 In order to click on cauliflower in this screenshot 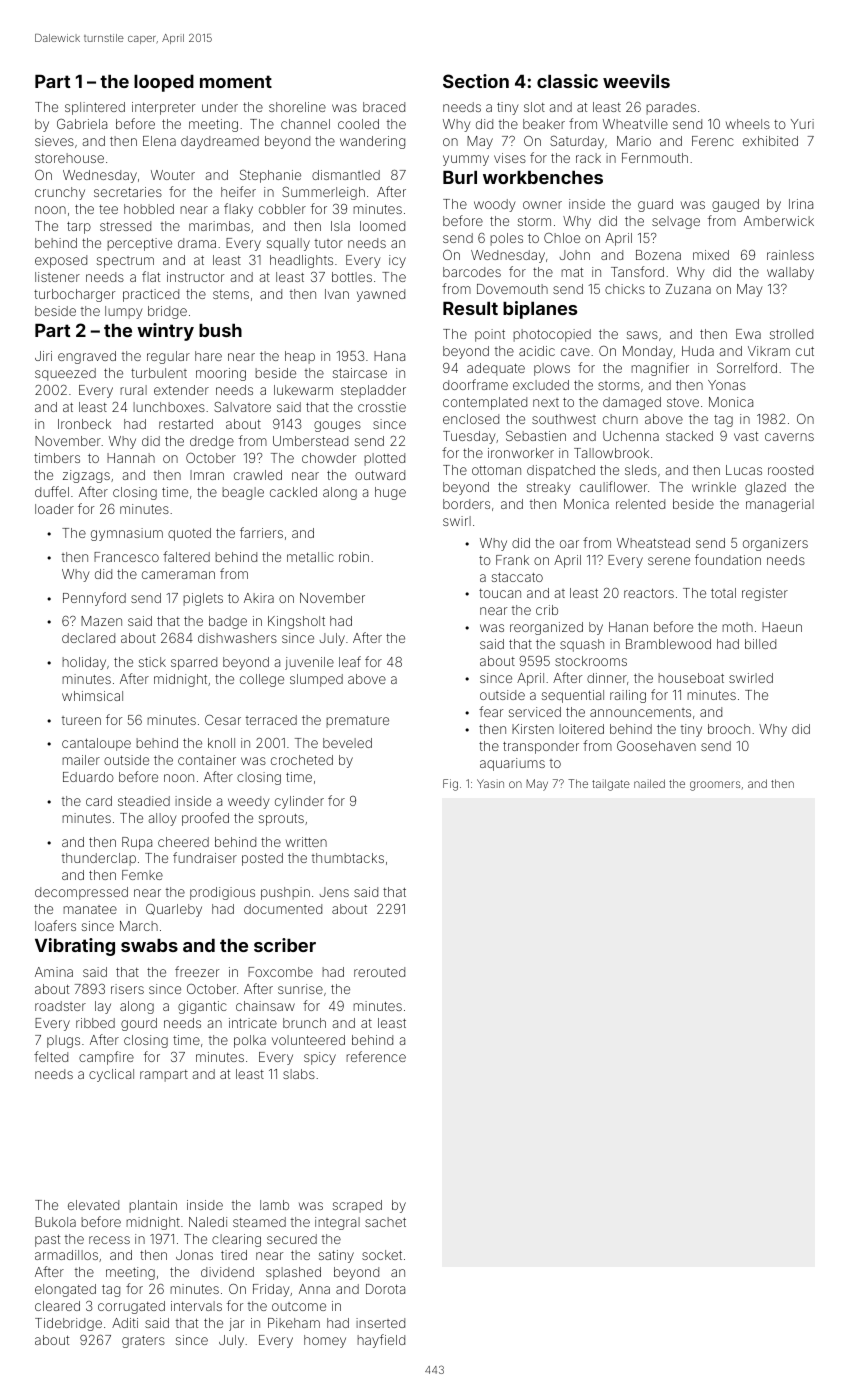, I will do `click(613, 486)`.
